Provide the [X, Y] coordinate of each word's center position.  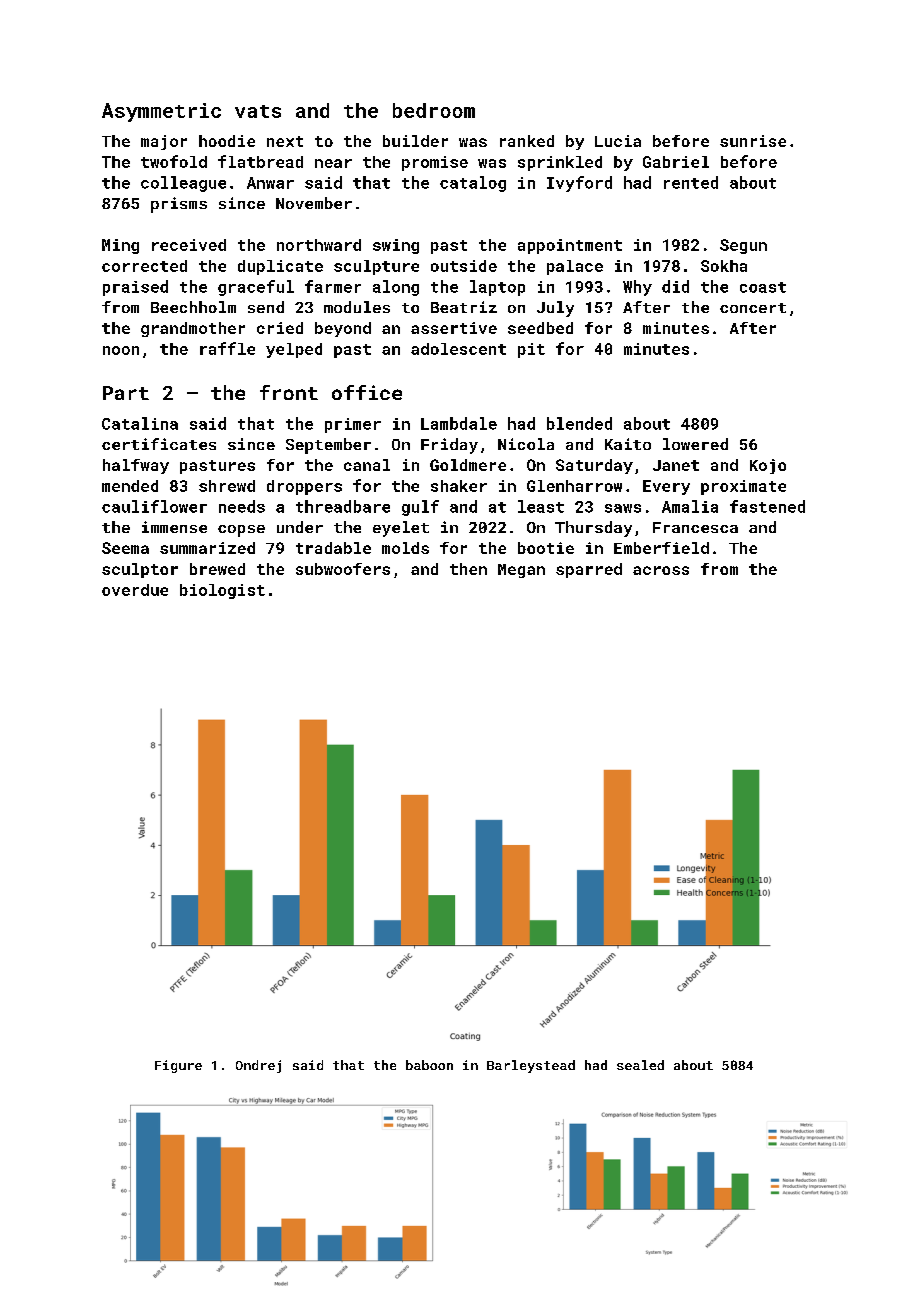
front [289, 392]
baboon [429, 1065]
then [468, 569]
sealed [640, 1065]
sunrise [753, 141]
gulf [420, 508]
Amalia [690, 506]
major [164, 142]
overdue [135, 590]
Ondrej [258, 1066]
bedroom [434, 110]
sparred [589, 570]
